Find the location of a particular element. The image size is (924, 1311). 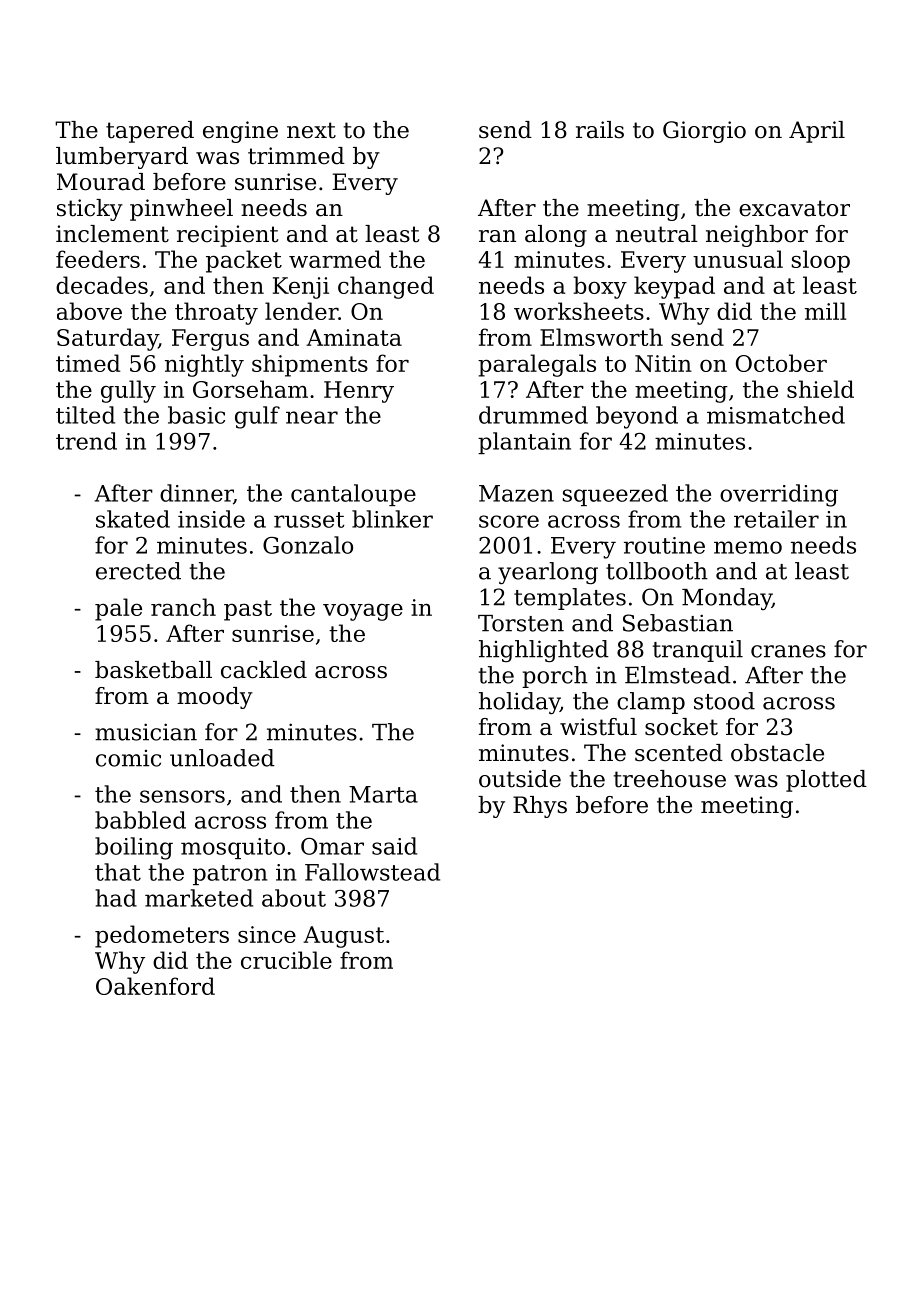

pinwheel is located at coordinates (181, 210).
